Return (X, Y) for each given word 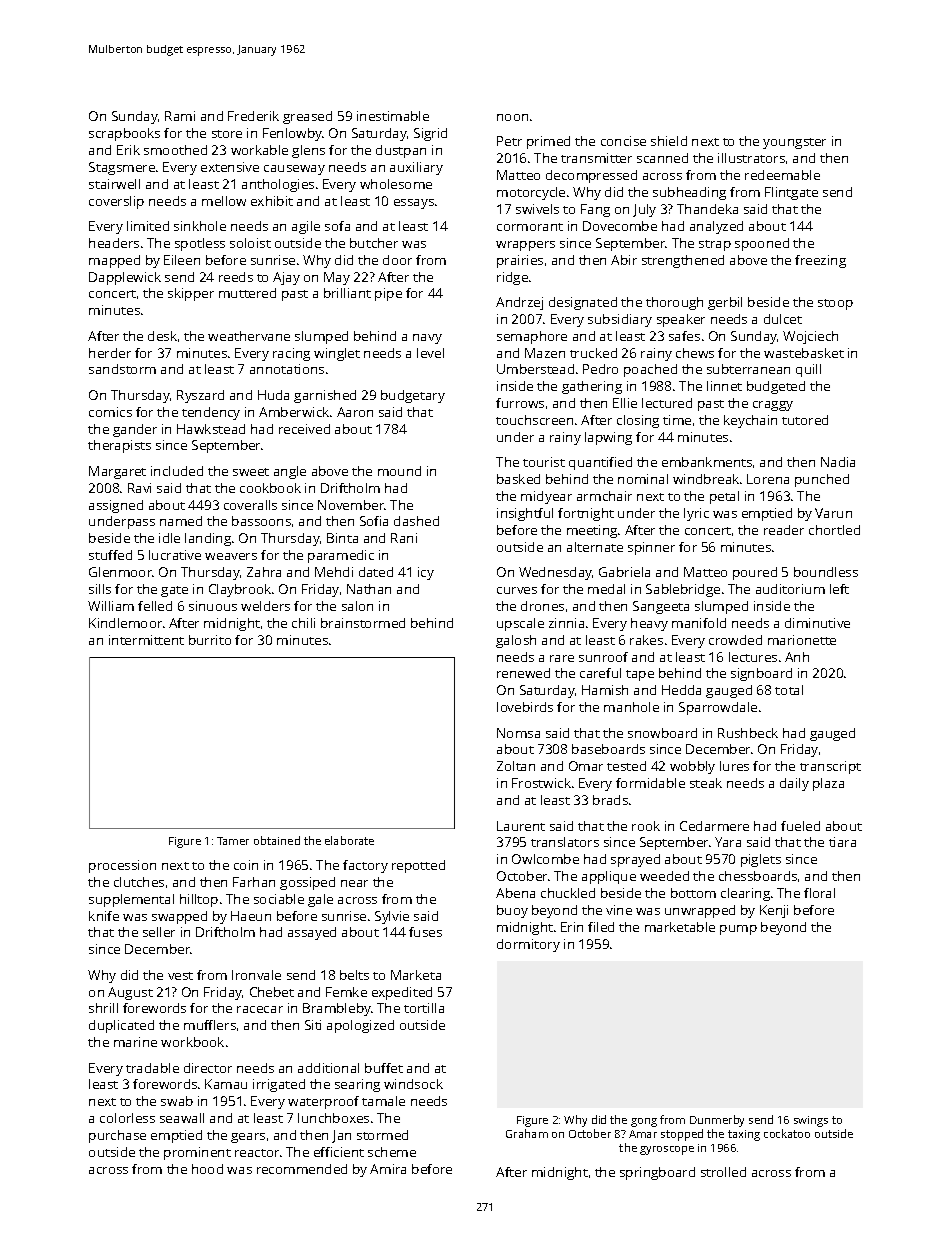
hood (207, 1169)
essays (414, 204)
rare (562, 658)
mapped (114, 261)
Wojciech (810, 337)
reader (784, 530)
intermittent (146, 640)
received (304, 429)
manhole (631, 707)
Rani (404, 538)
